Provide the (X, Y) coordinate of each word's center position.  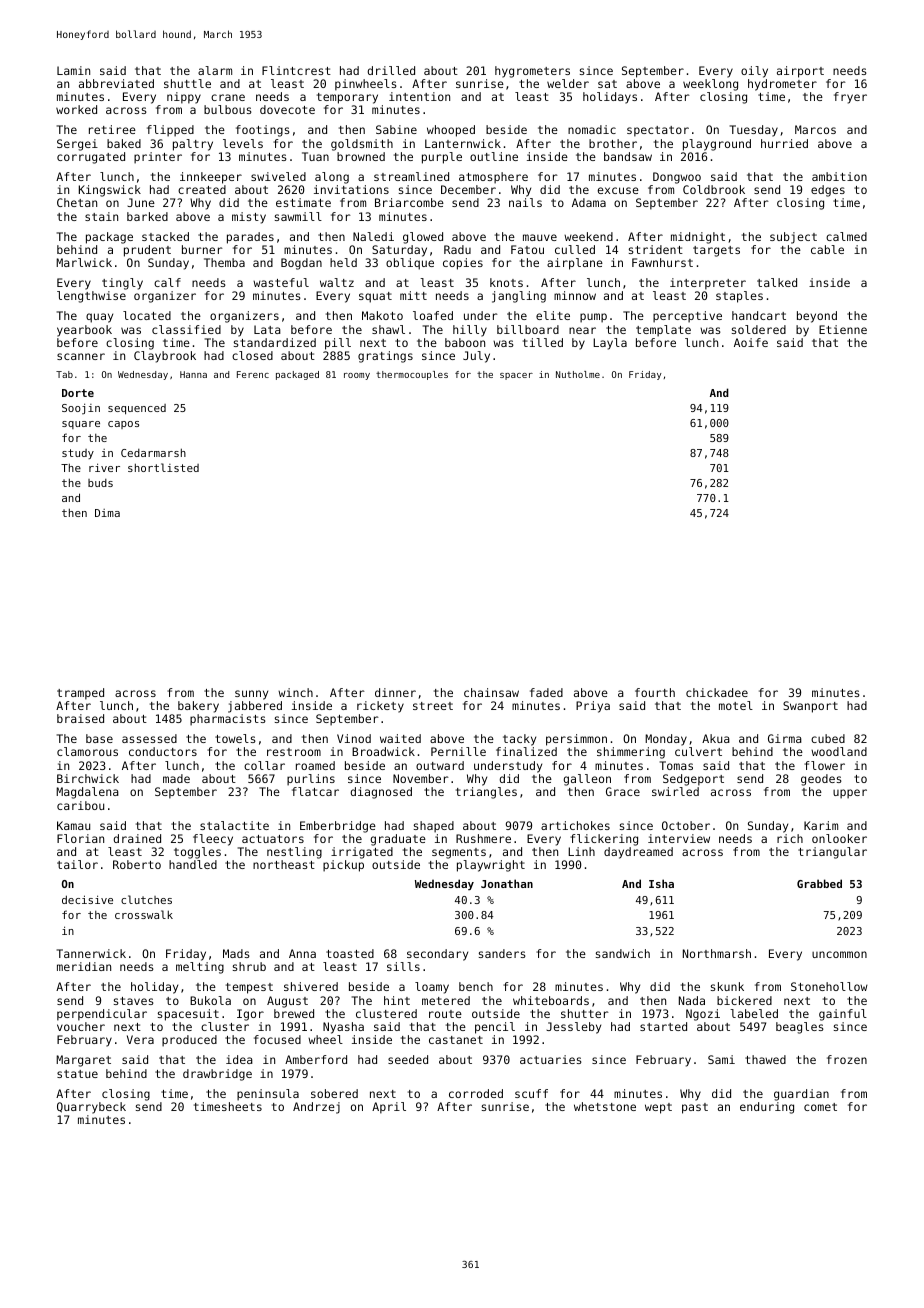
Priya (593, 707)
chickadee (717, 692)
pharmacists (228, 720)
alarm (215, 70)
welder (568, 83)
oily (754, 72)
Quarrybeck (91, 1108)
